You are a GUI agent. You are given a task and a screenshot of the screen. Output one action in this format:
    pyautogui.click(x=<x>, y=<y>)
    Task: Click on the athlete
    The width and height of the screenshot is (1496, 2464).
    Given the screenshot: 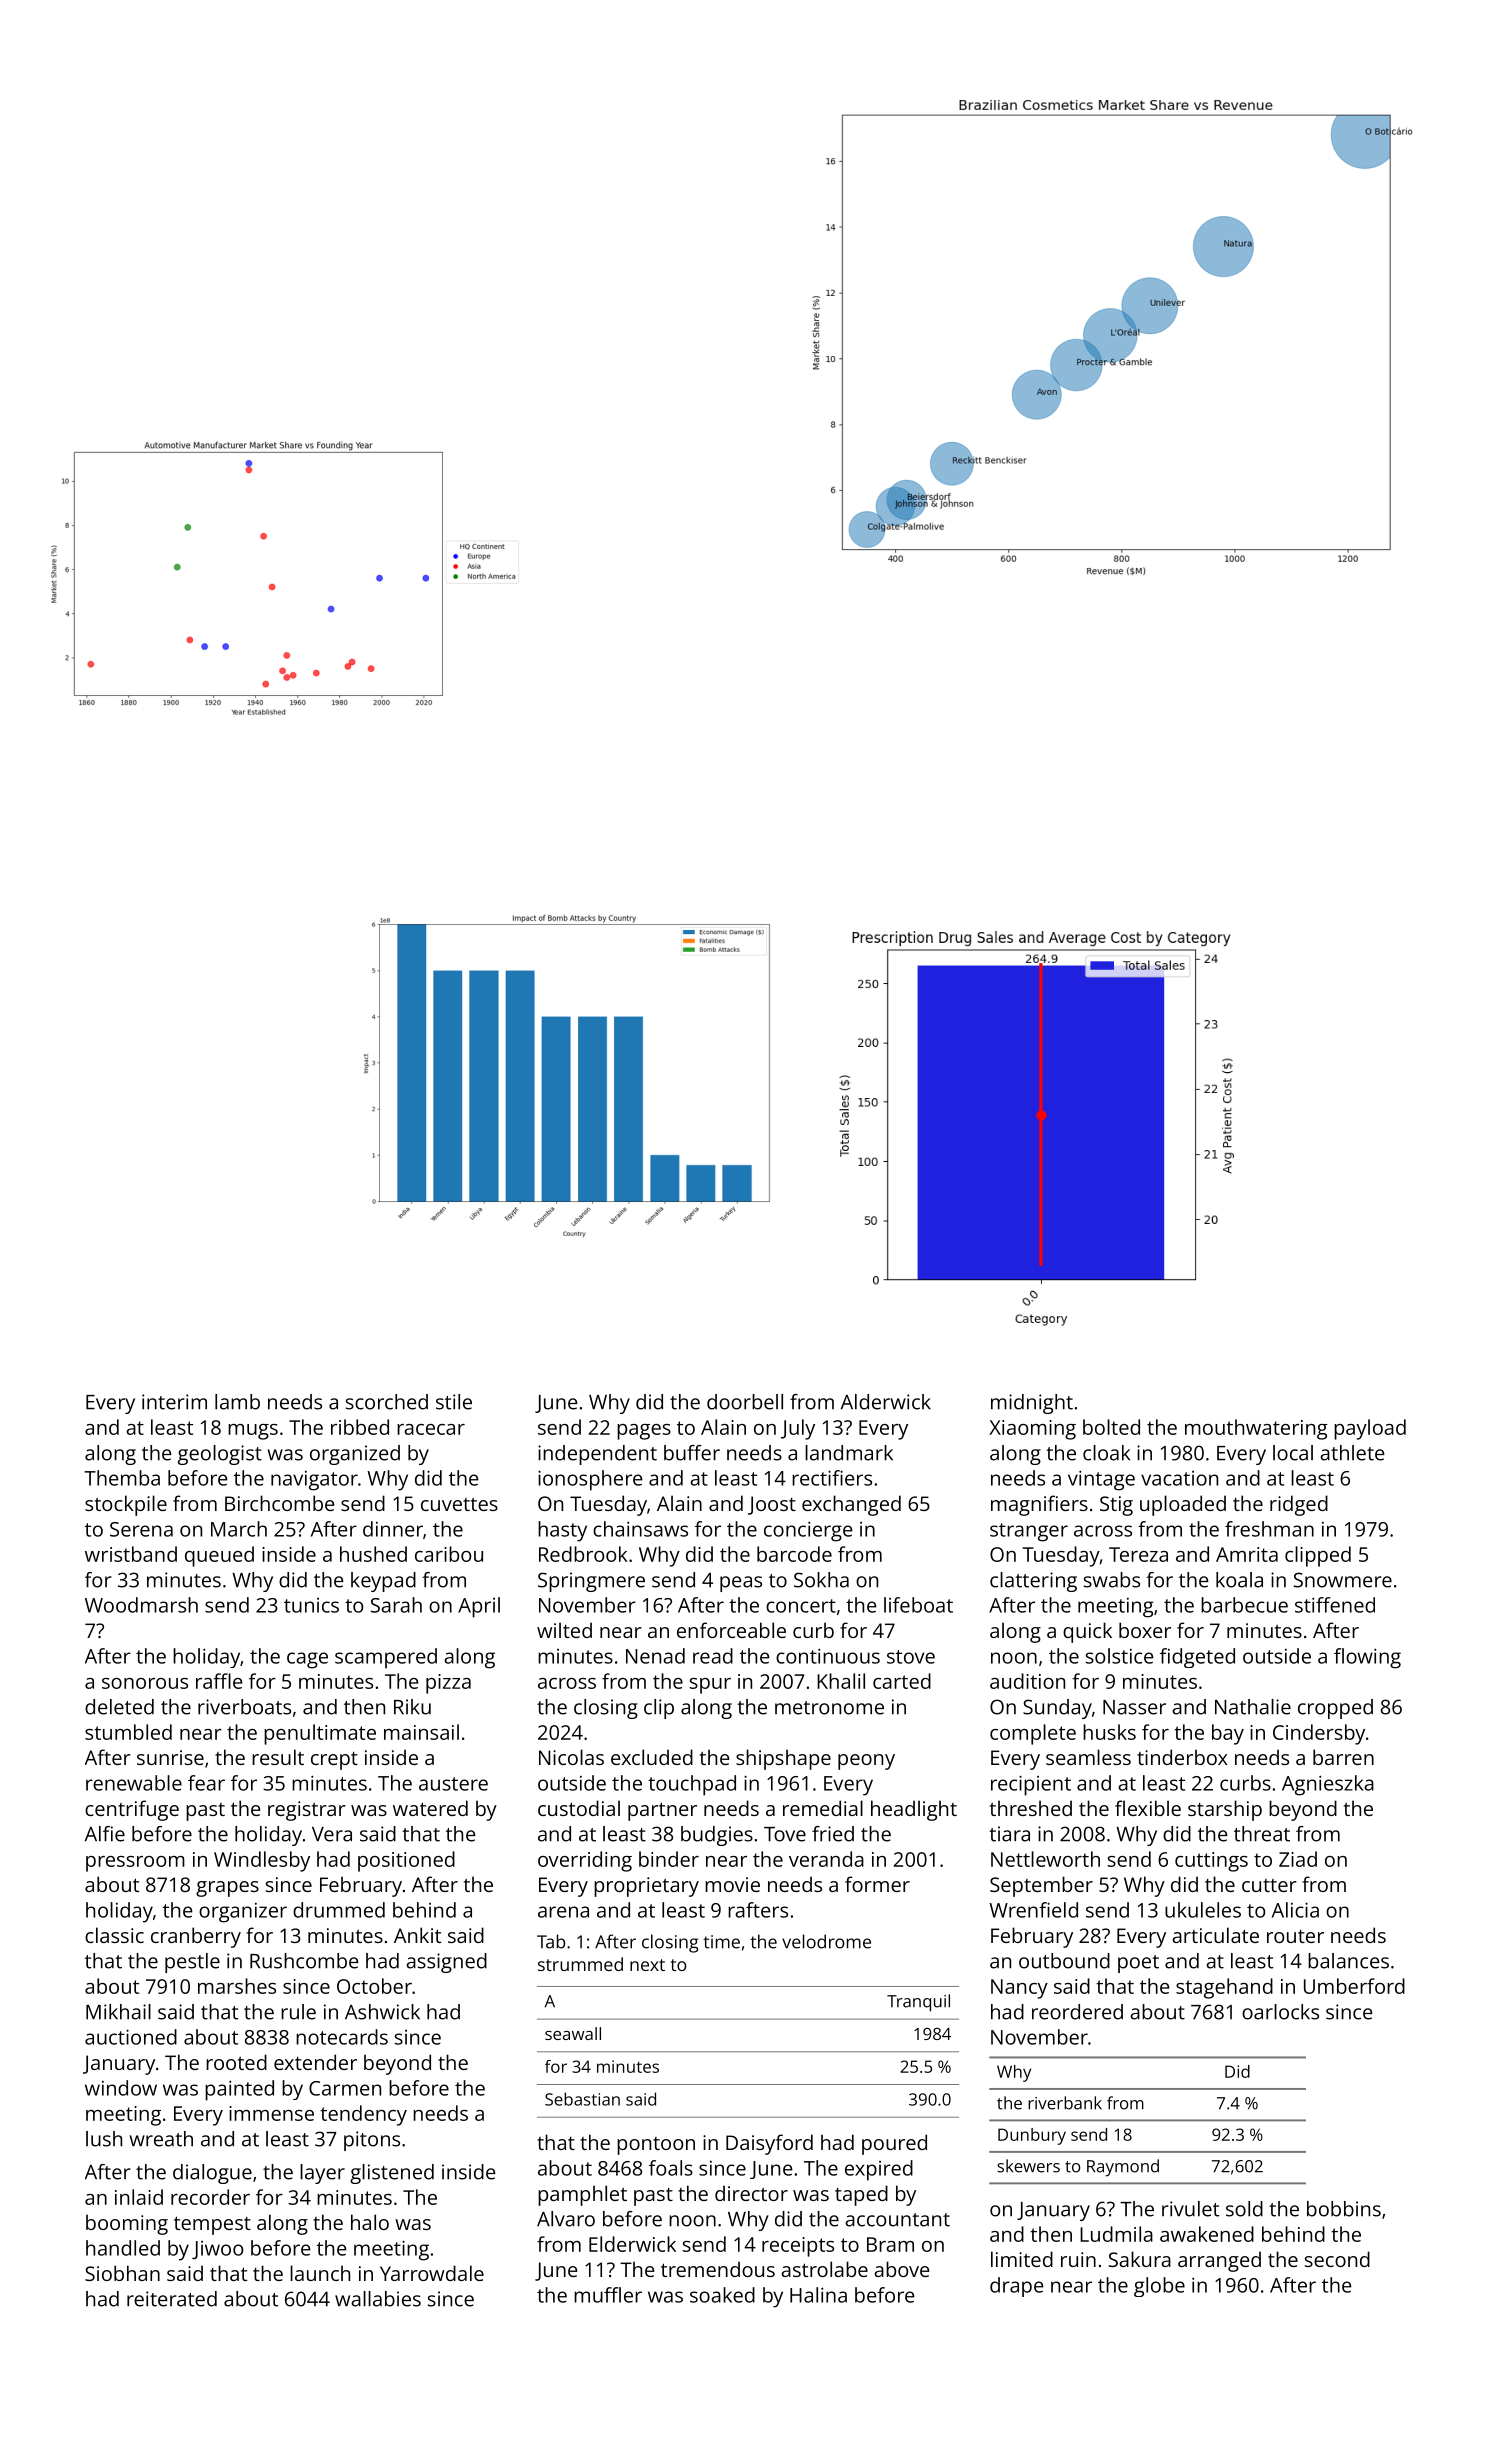 What is the action you would take?
    pyautogui.click(x=1352, y=1453)
